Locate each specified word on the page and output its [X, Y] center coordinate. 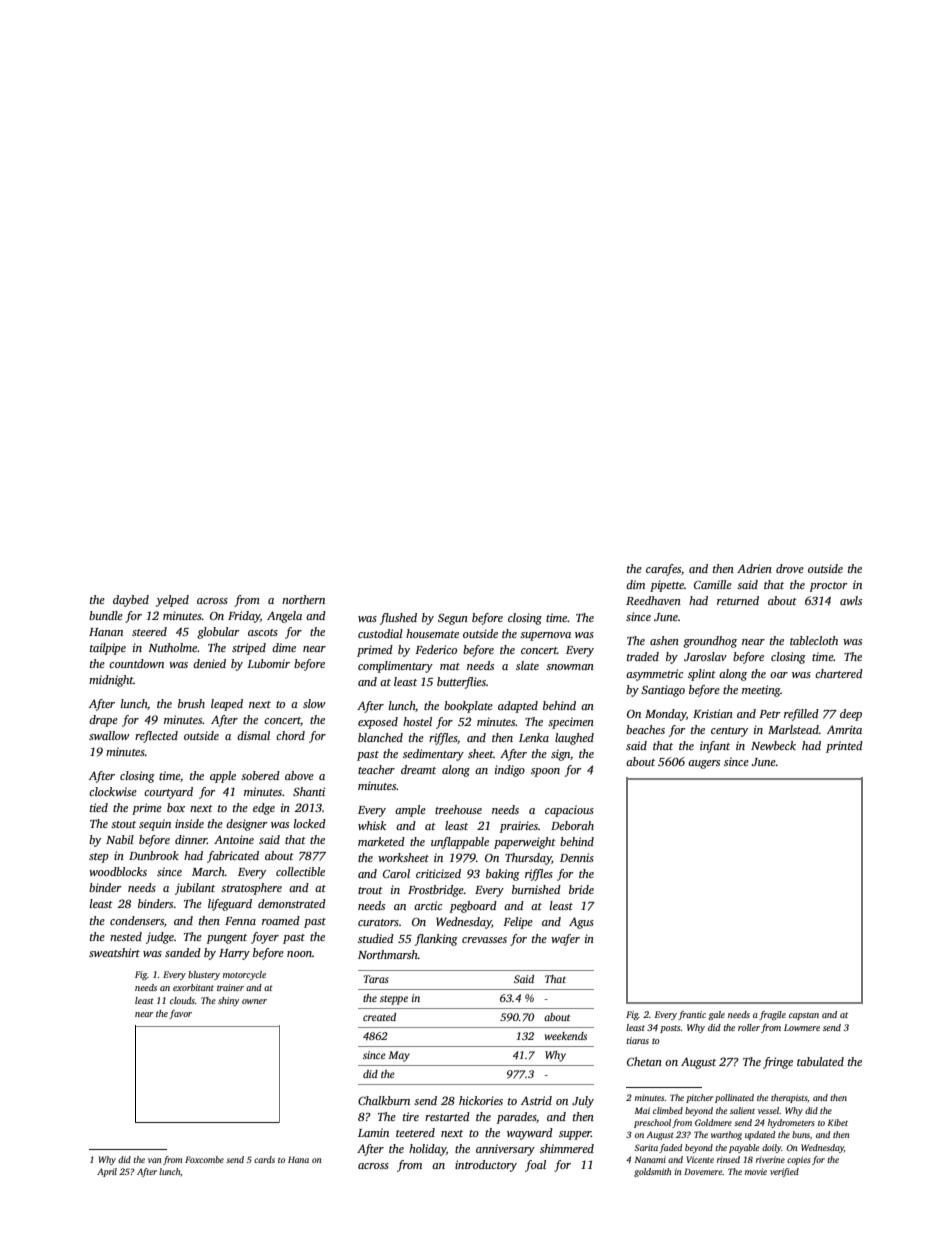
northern [303, 599]
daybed [131, 601]
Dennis [577, 857]
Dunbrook [154, 855]
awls [851, 600]
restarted [447, 1116]
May [399, 1056]
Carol [396, 873]
